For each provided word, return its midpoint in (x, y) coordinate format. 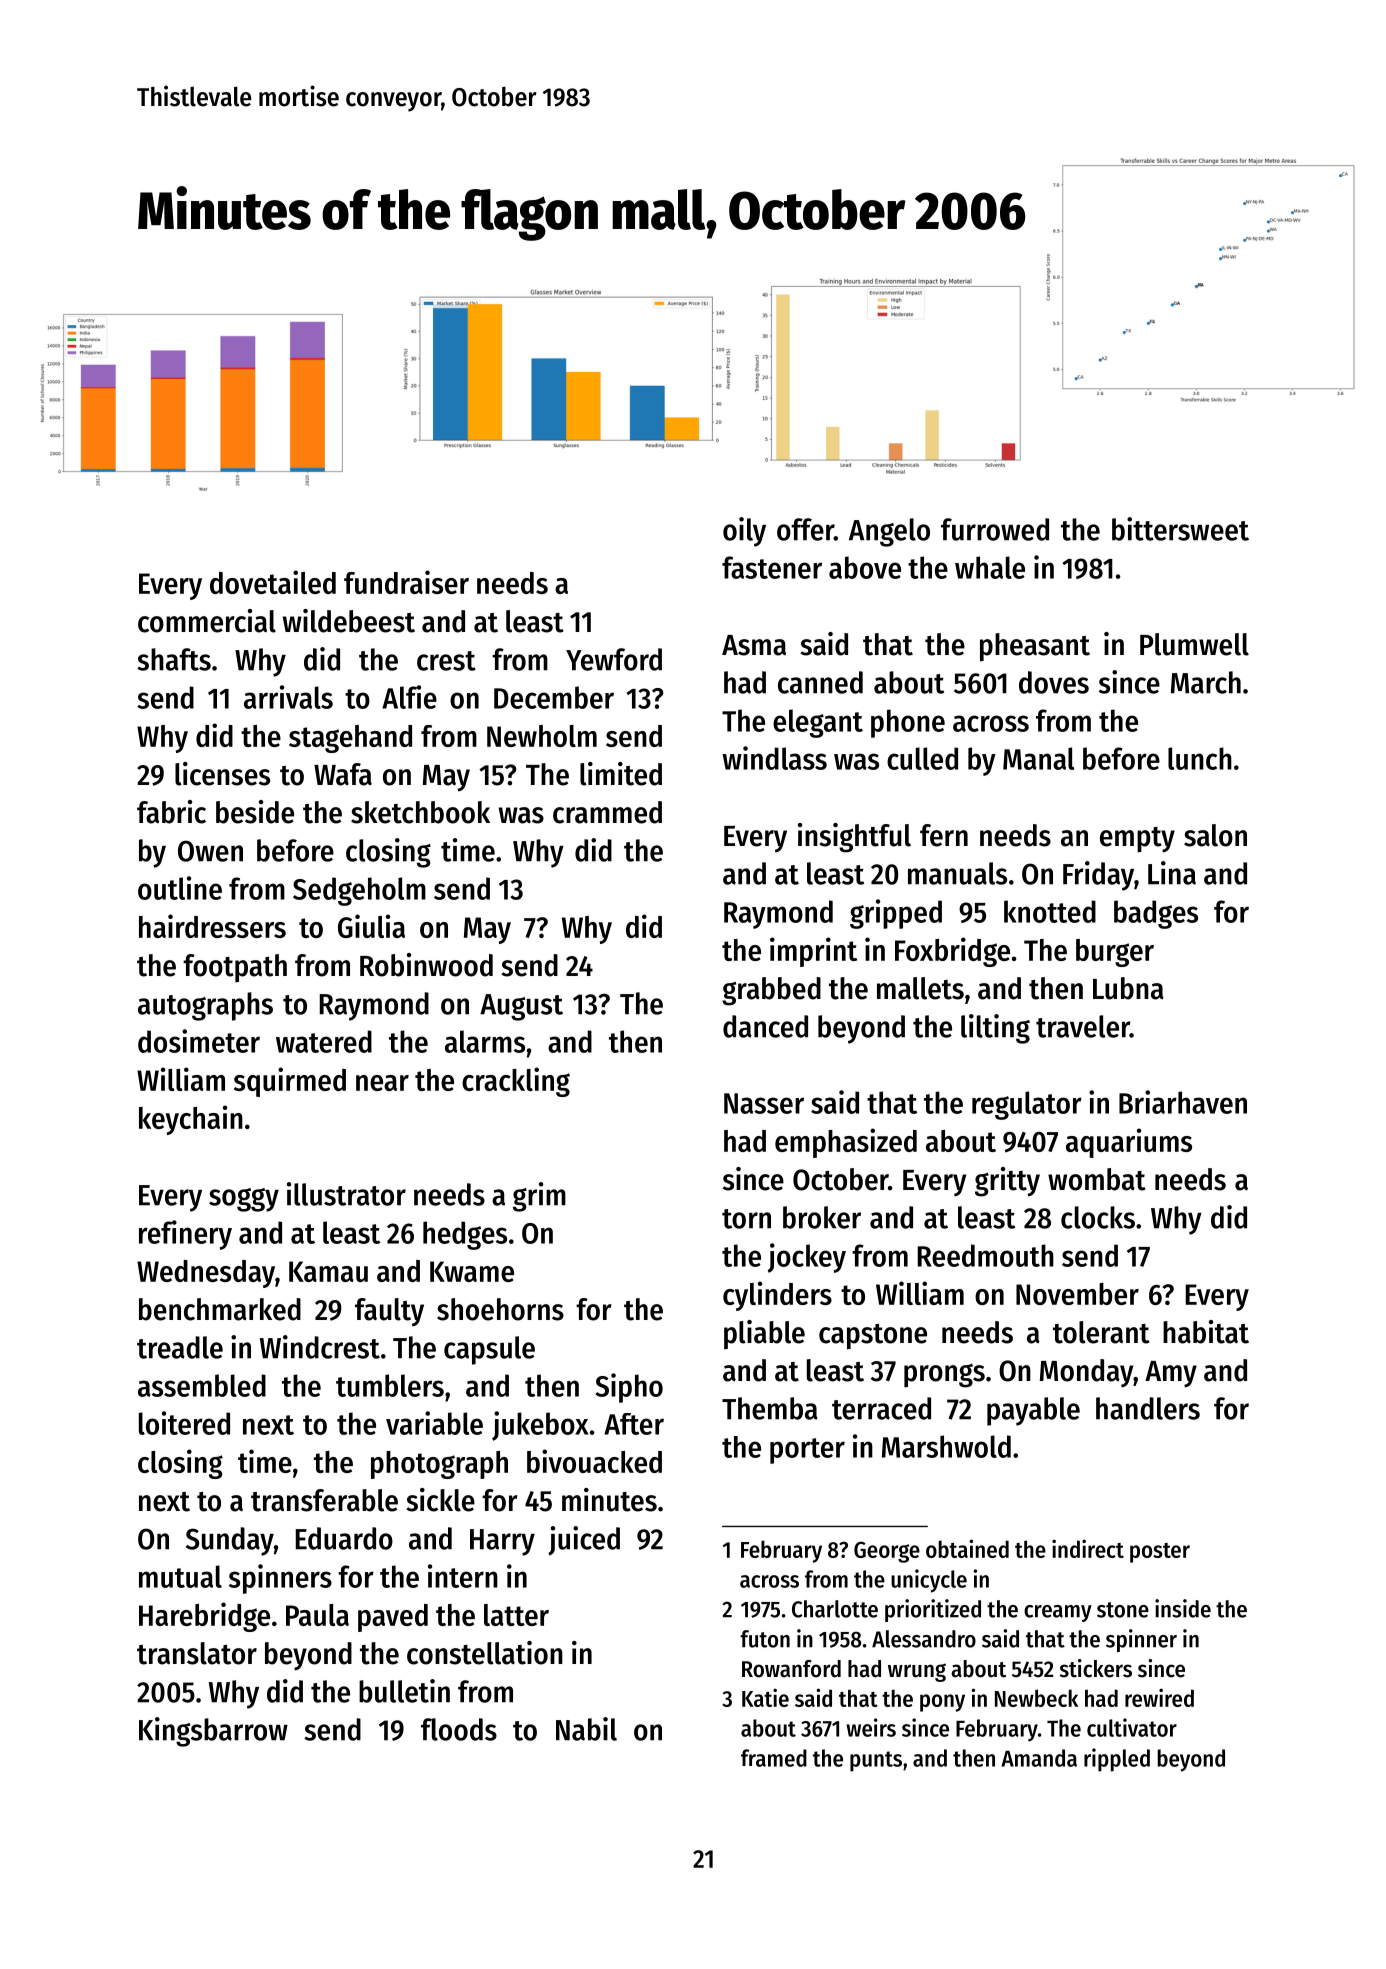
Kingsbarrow (213, 1732)
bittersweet (1180, 529)
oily (744, 532)
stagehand (350, 739)
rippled (1117, 1760)
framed (774, 1758)
